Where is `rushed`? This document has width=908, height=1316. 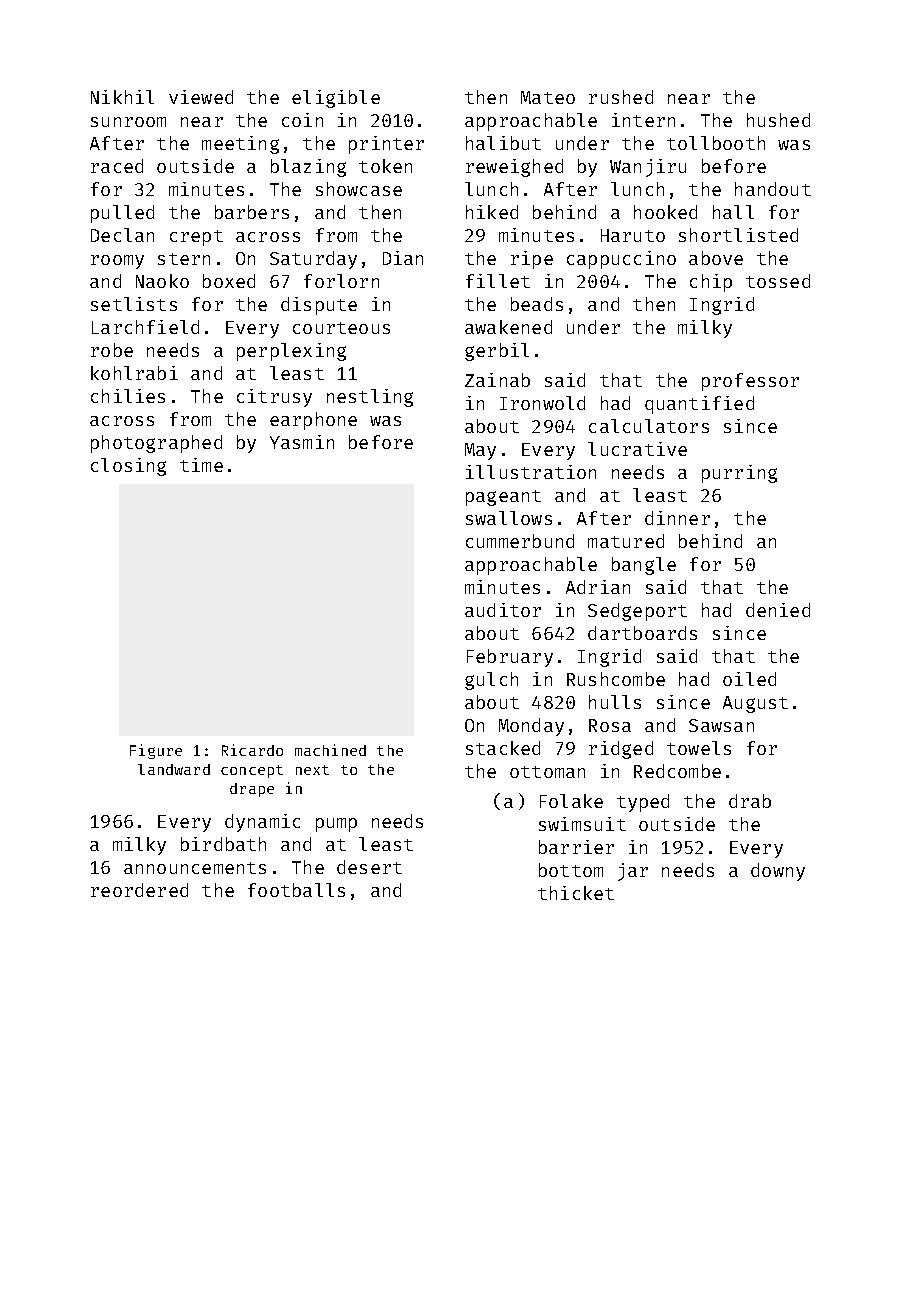
rushed is located at coordinates (621, 97).
